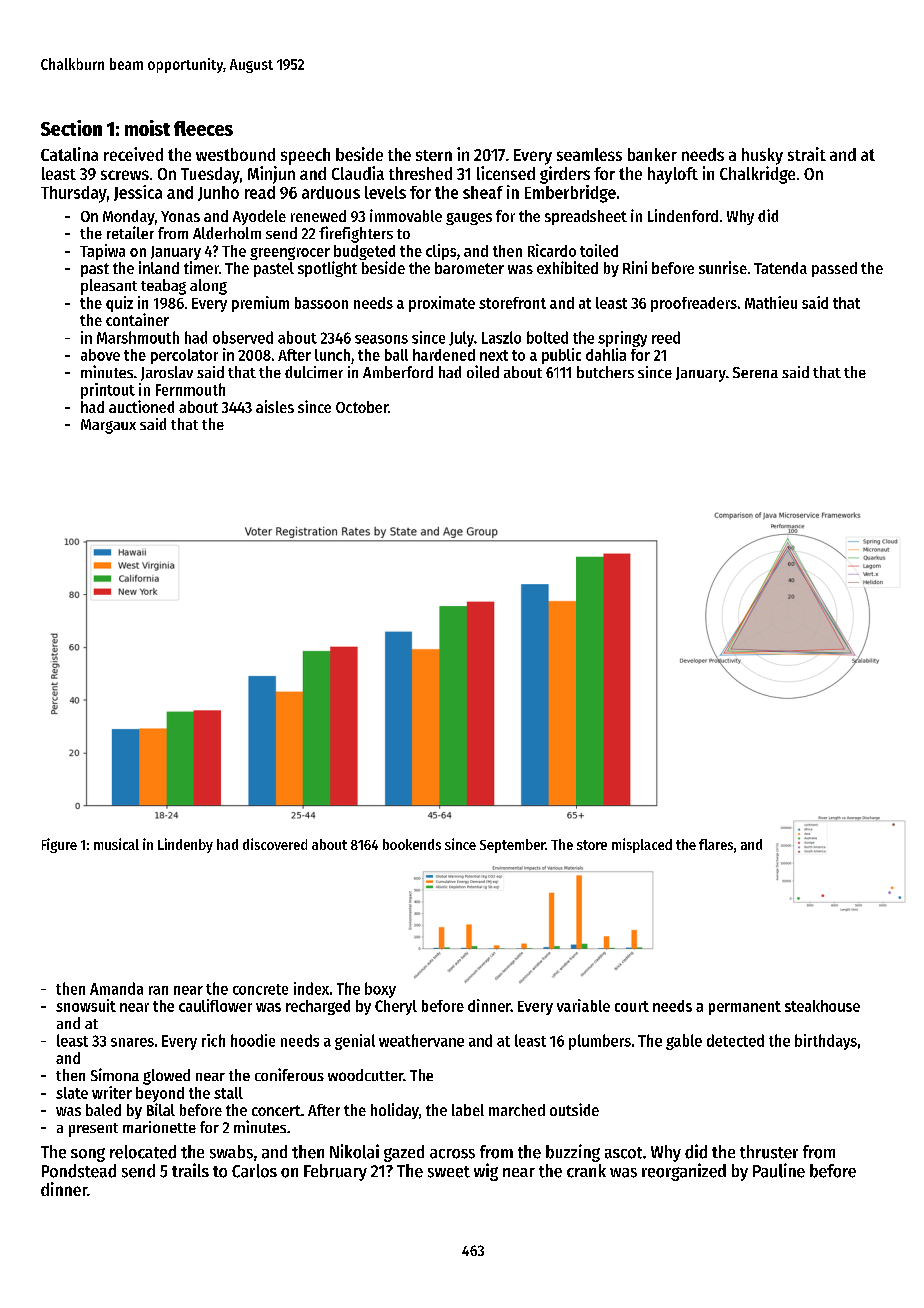  What do you see at coordinates (494, 355) in the screenshot?
I see `next` at bounding box center [494, 355].
